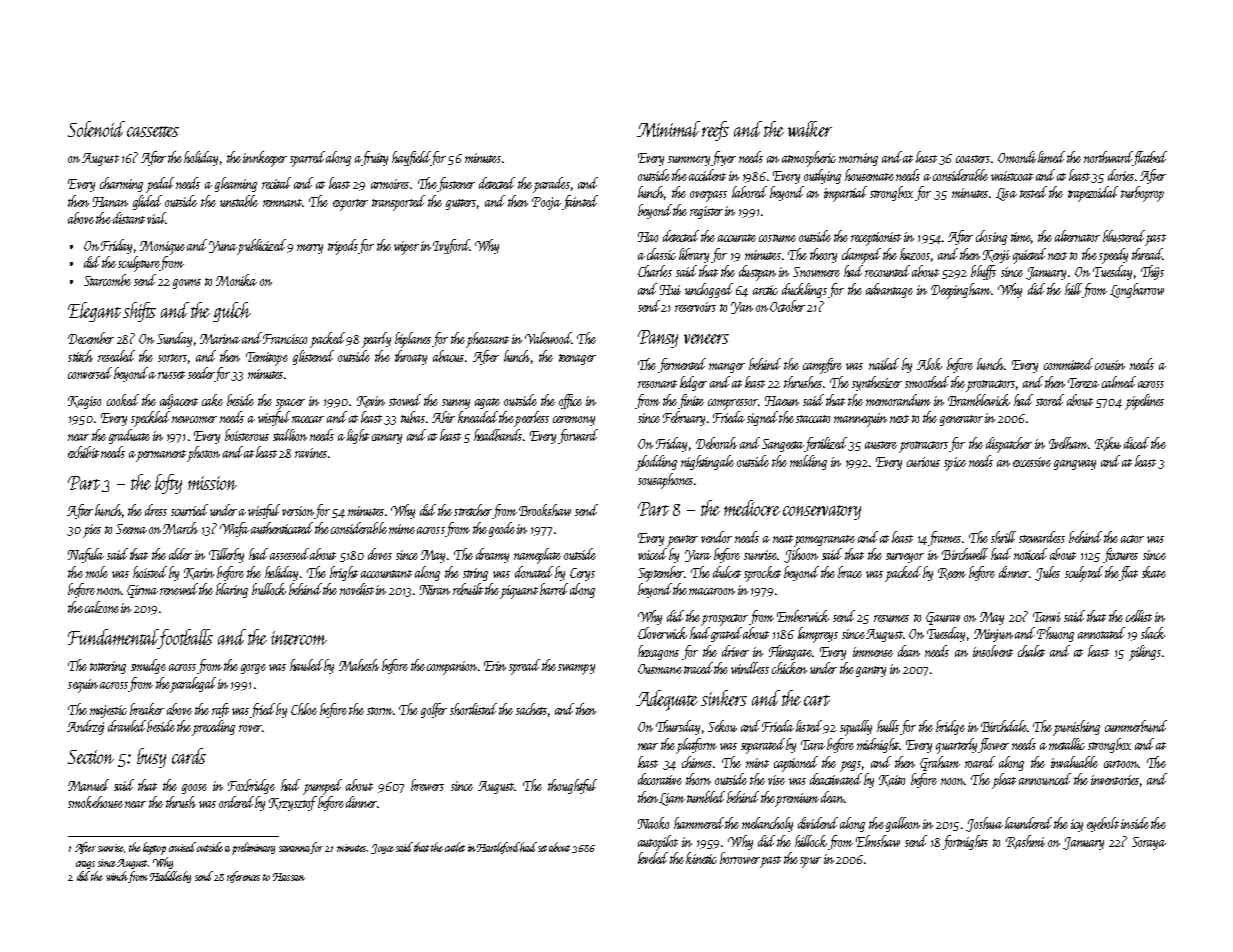  What do you see at coordinates (160, 185) in the screenshot?
I see `pedal` at bounding box center [160, 185].
